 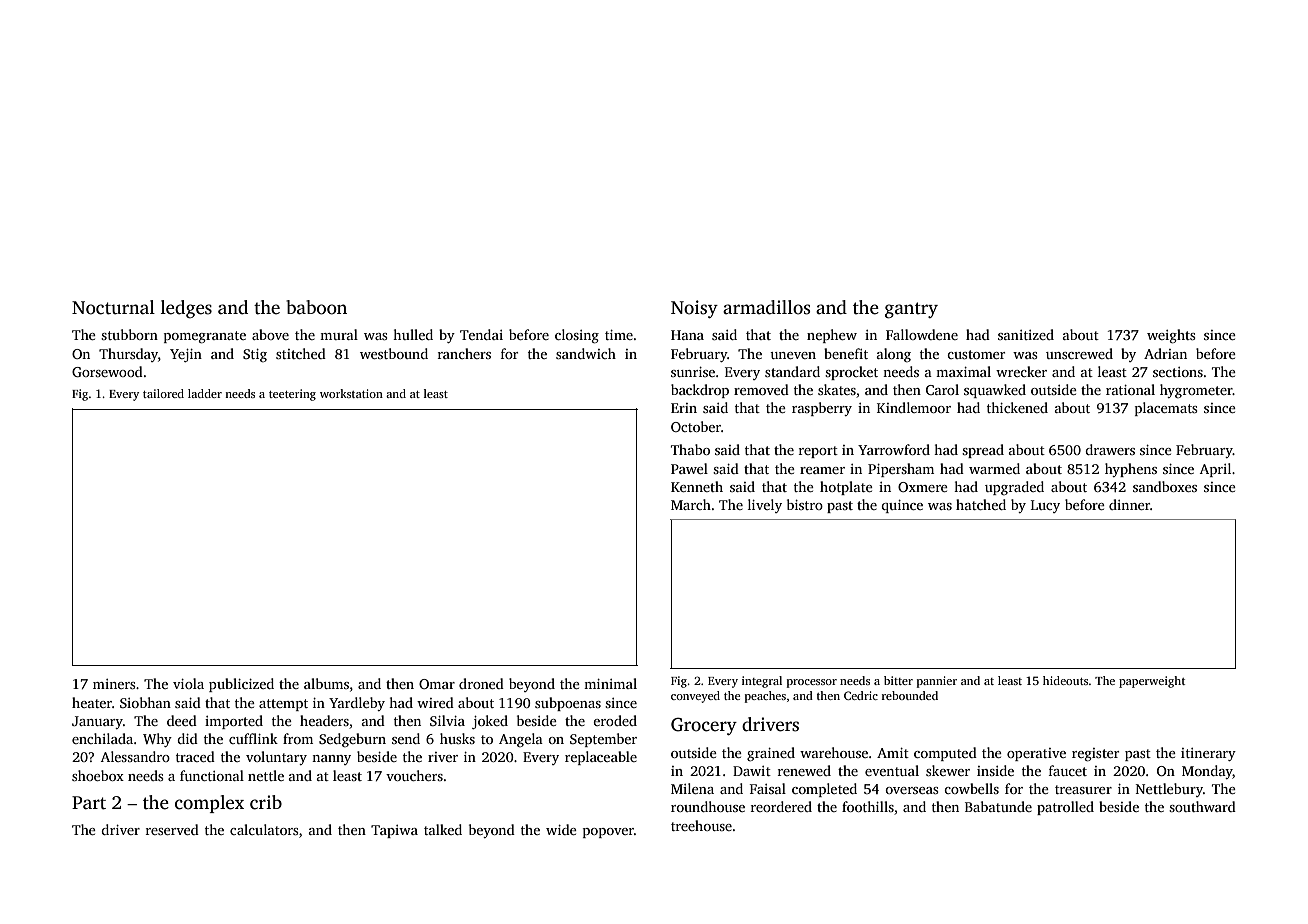 What do you see at coordinates (1152, 682) in the screenshot?
I see `paperweight` at bounding box center [1152, 682].
